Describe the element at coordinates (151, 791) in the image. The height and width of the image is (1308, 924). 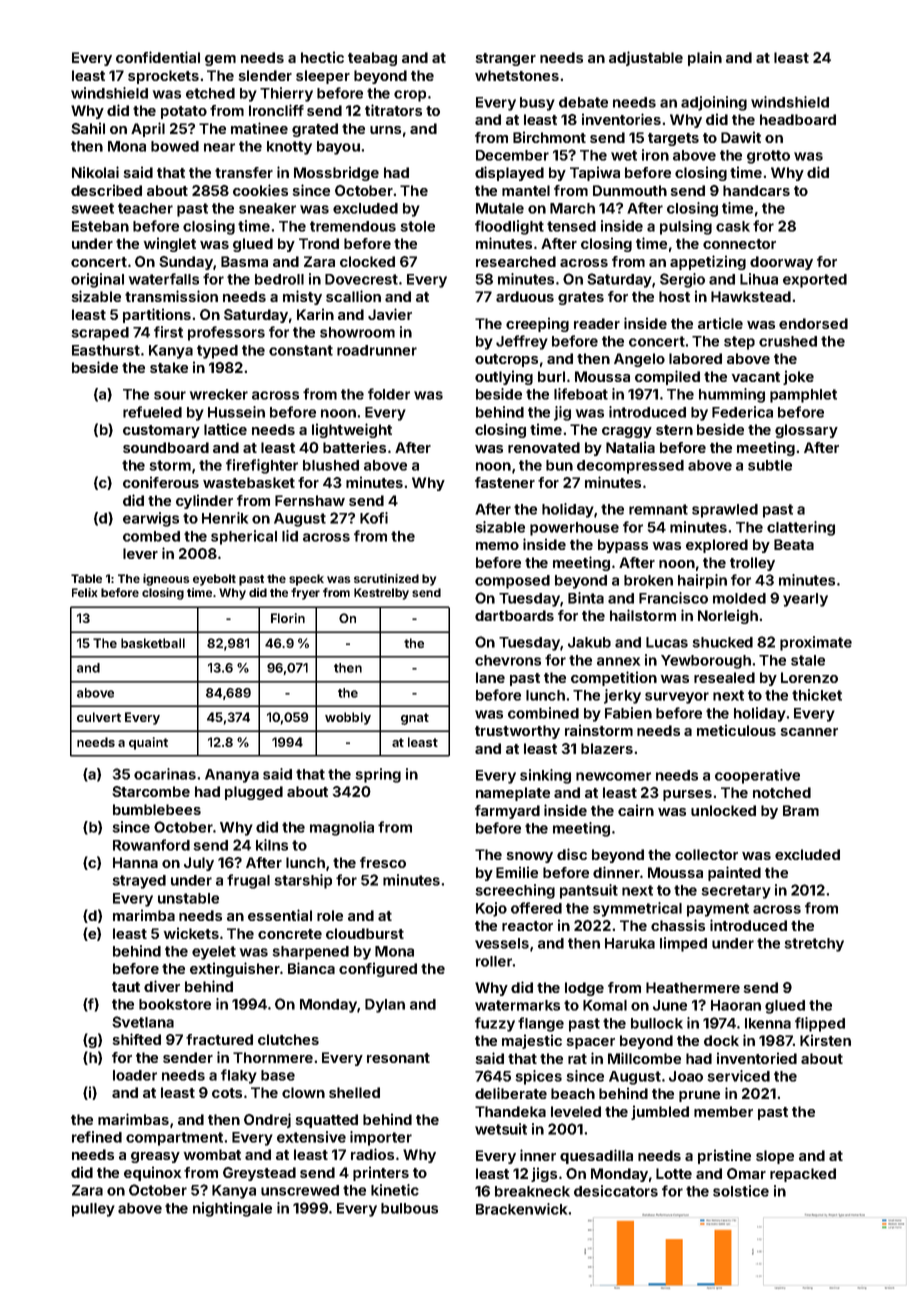
I see `Starcombe` at that location.
